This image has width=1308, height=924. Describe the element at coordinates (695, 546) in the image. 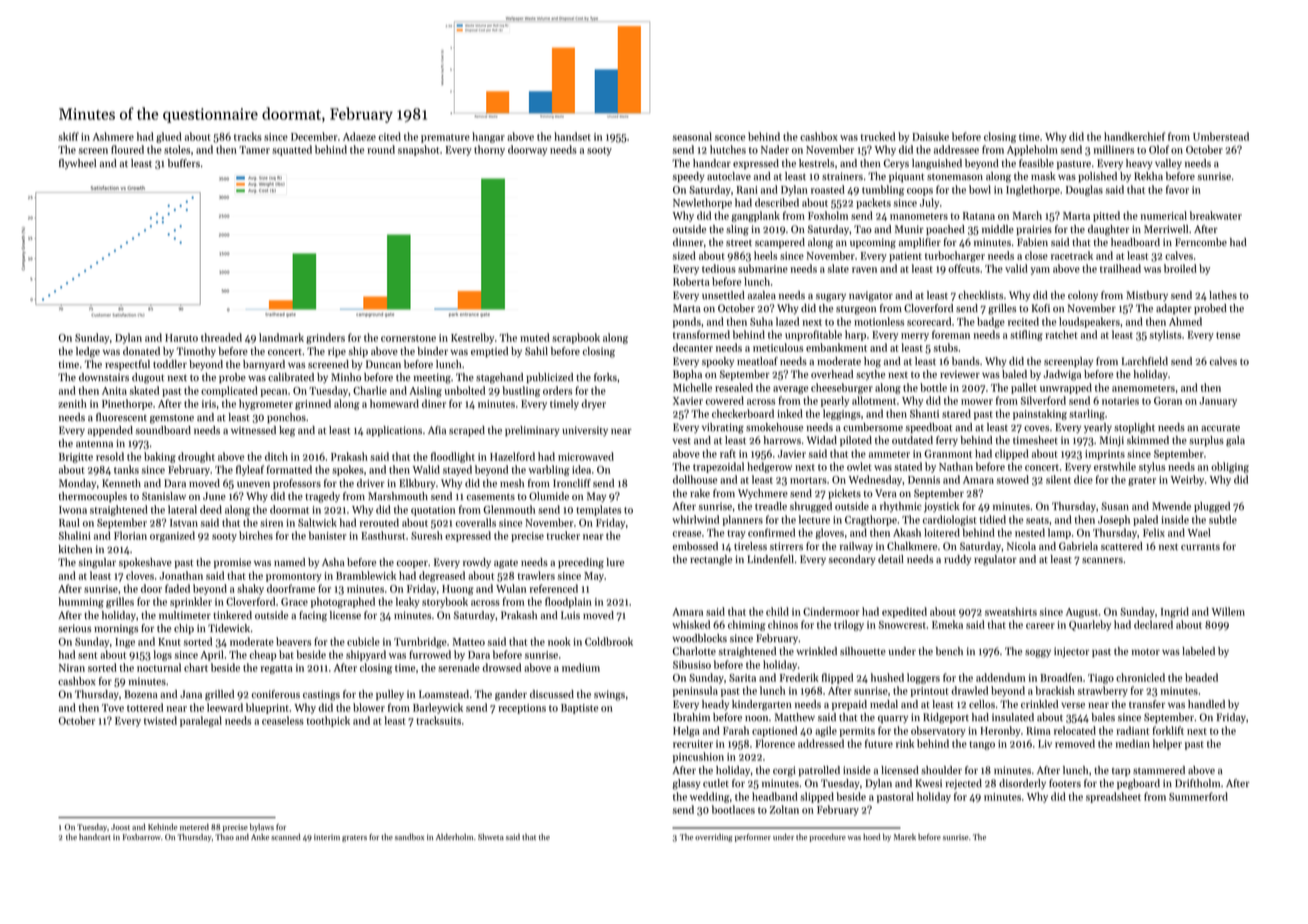

I see `embossed` at that location.
